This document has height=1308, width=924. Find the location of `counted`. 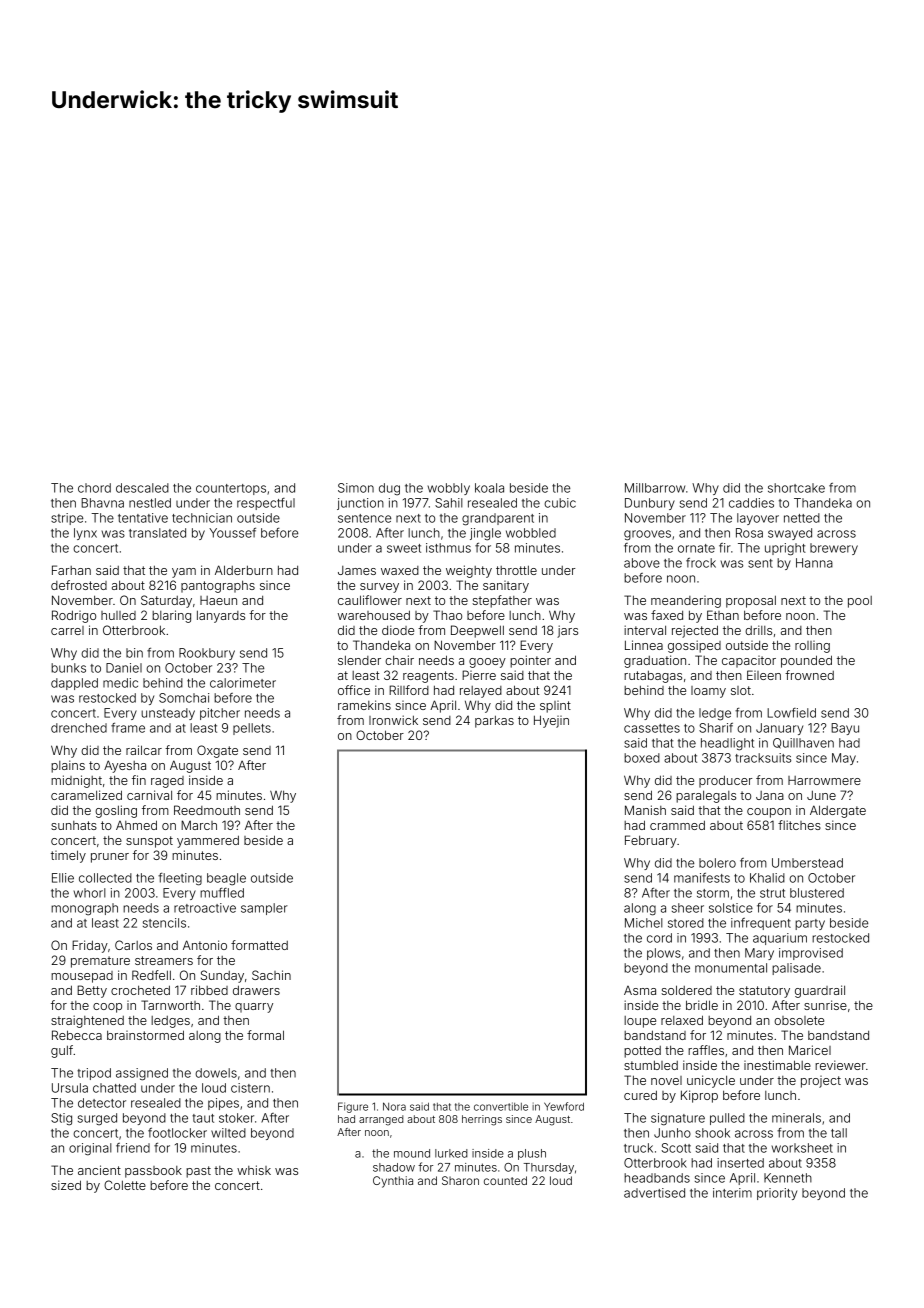

counted is located at coordinates (505, 1180).
